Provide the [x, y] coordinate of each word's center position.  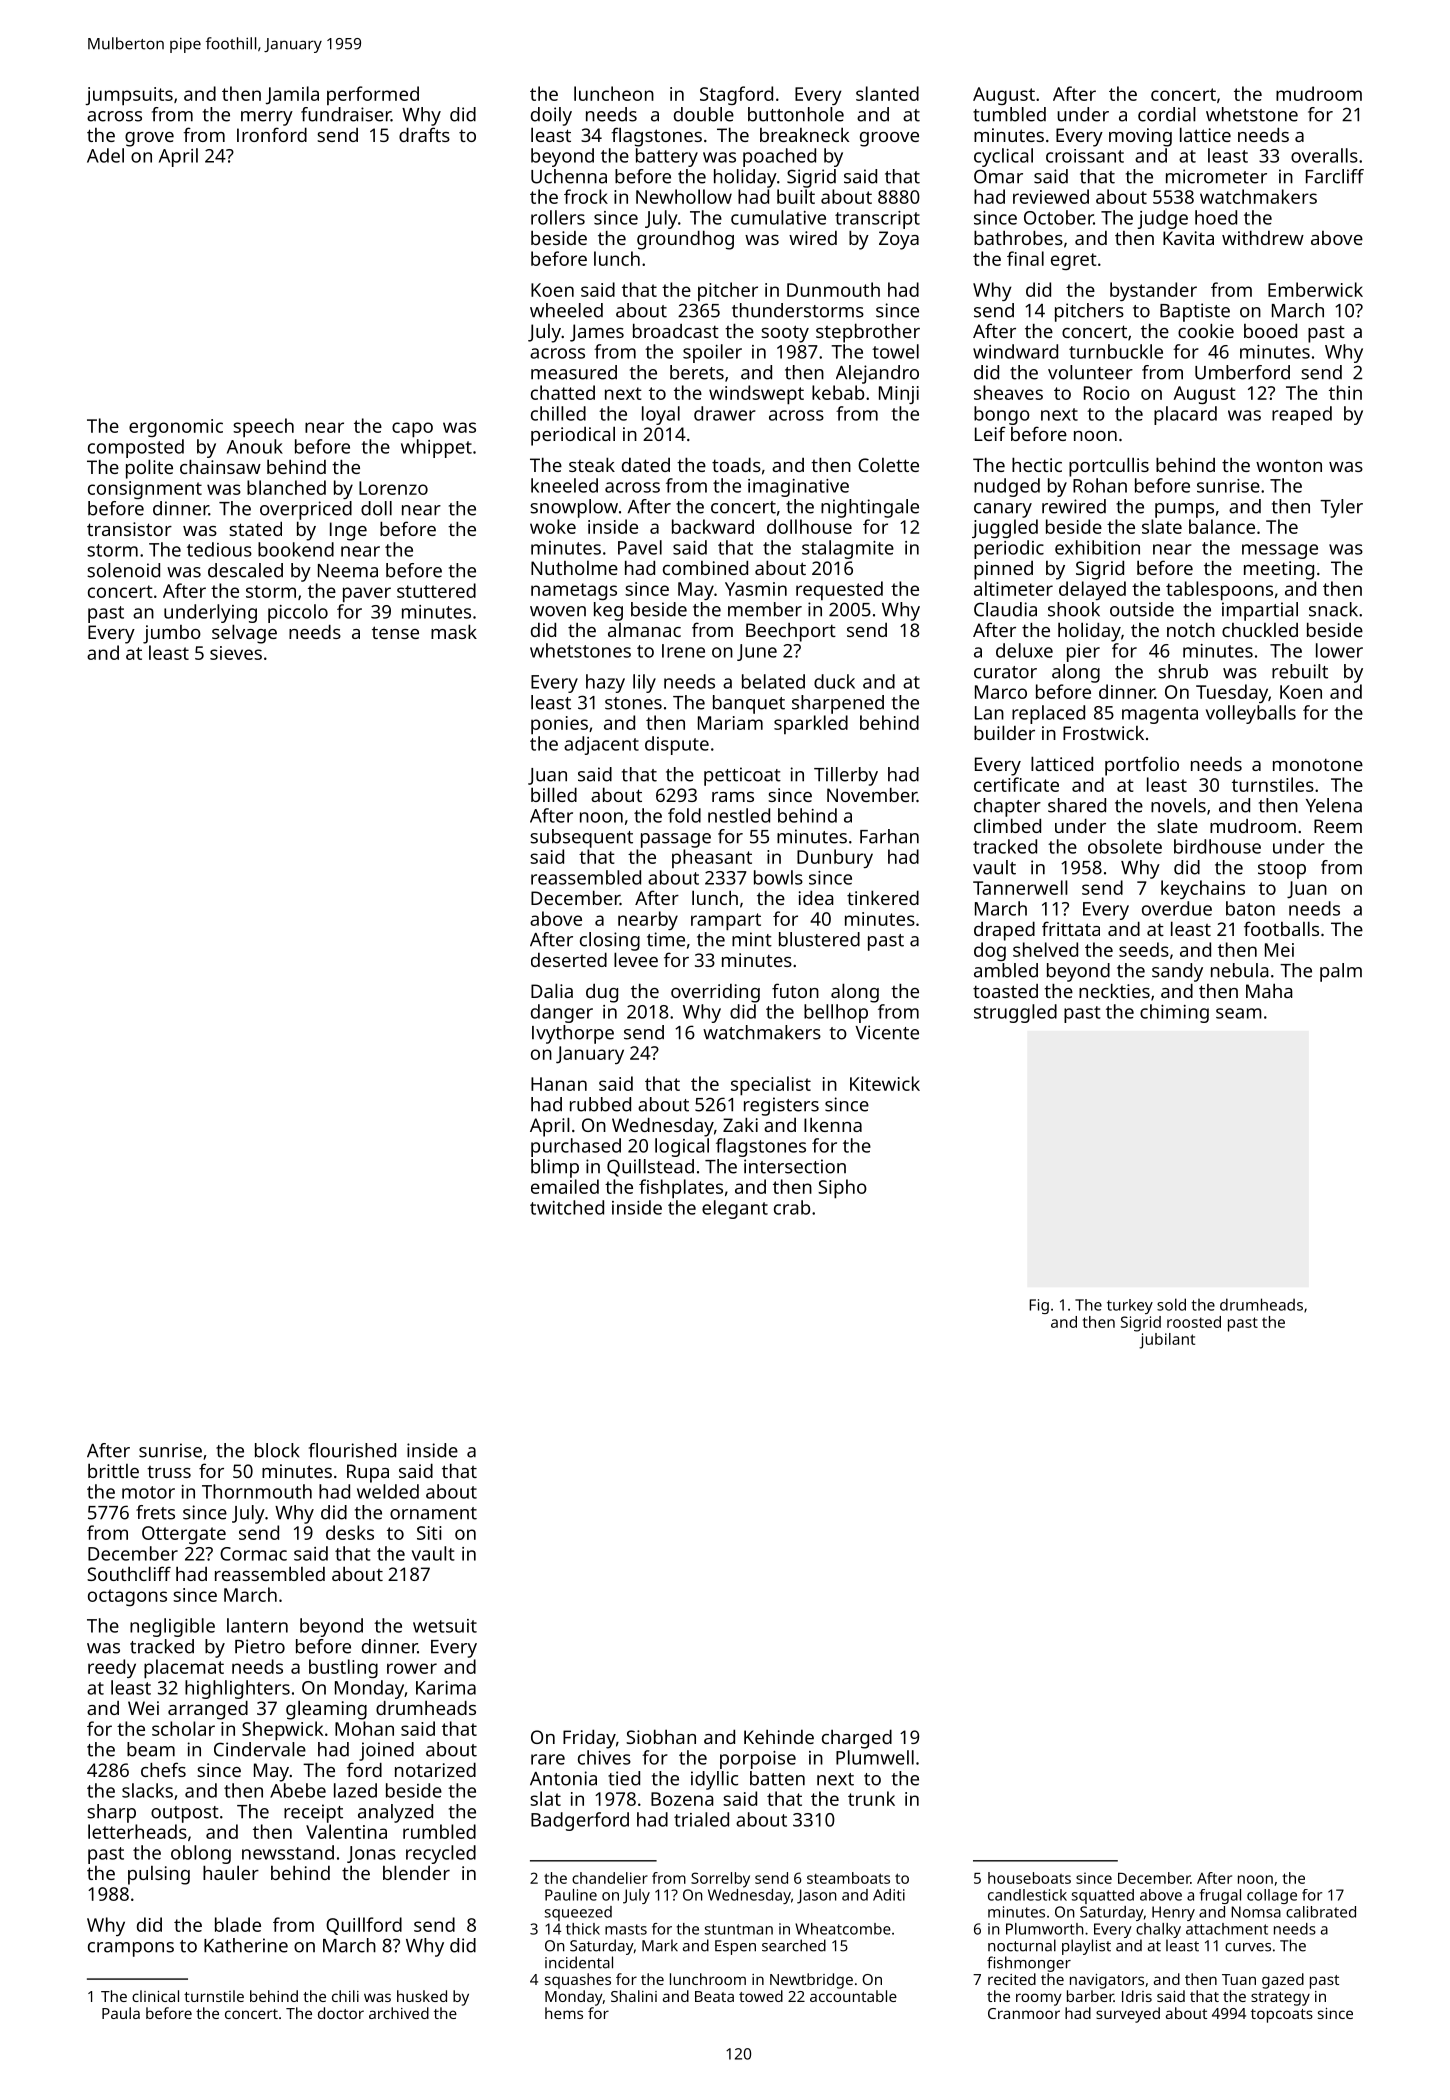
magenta [1160, 715]
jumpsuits [129, 96]
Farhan [889, 836]
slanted [887, 93]
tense [395, 632]
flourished [352, 1450]
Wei [143, 1708]
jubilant [1167, 1341]
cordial [1167, 114]
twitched [567, 1207]
